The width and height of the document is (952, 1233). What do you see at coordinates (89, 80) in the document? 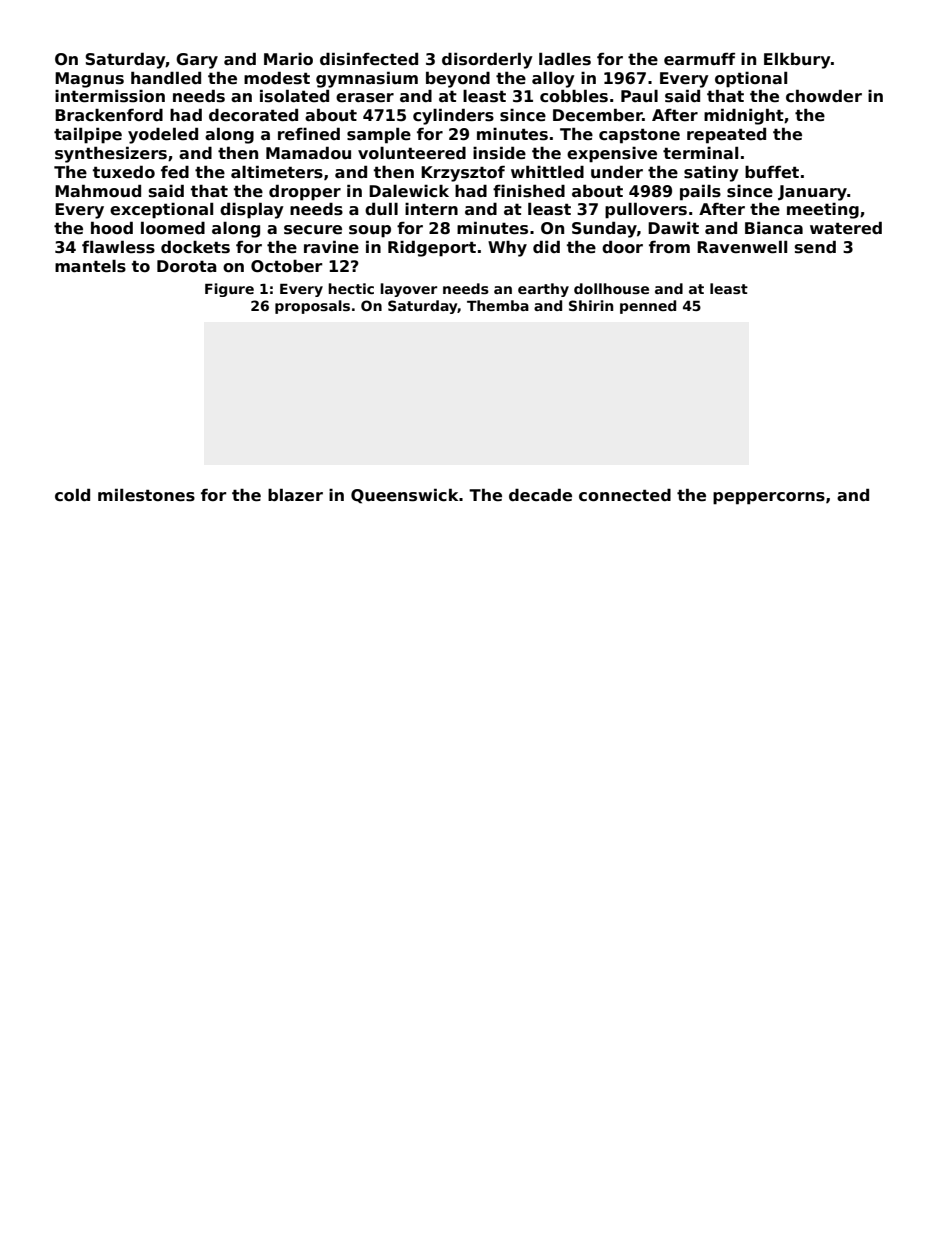
I see `Magnus` at bounding box center [89, 80].
